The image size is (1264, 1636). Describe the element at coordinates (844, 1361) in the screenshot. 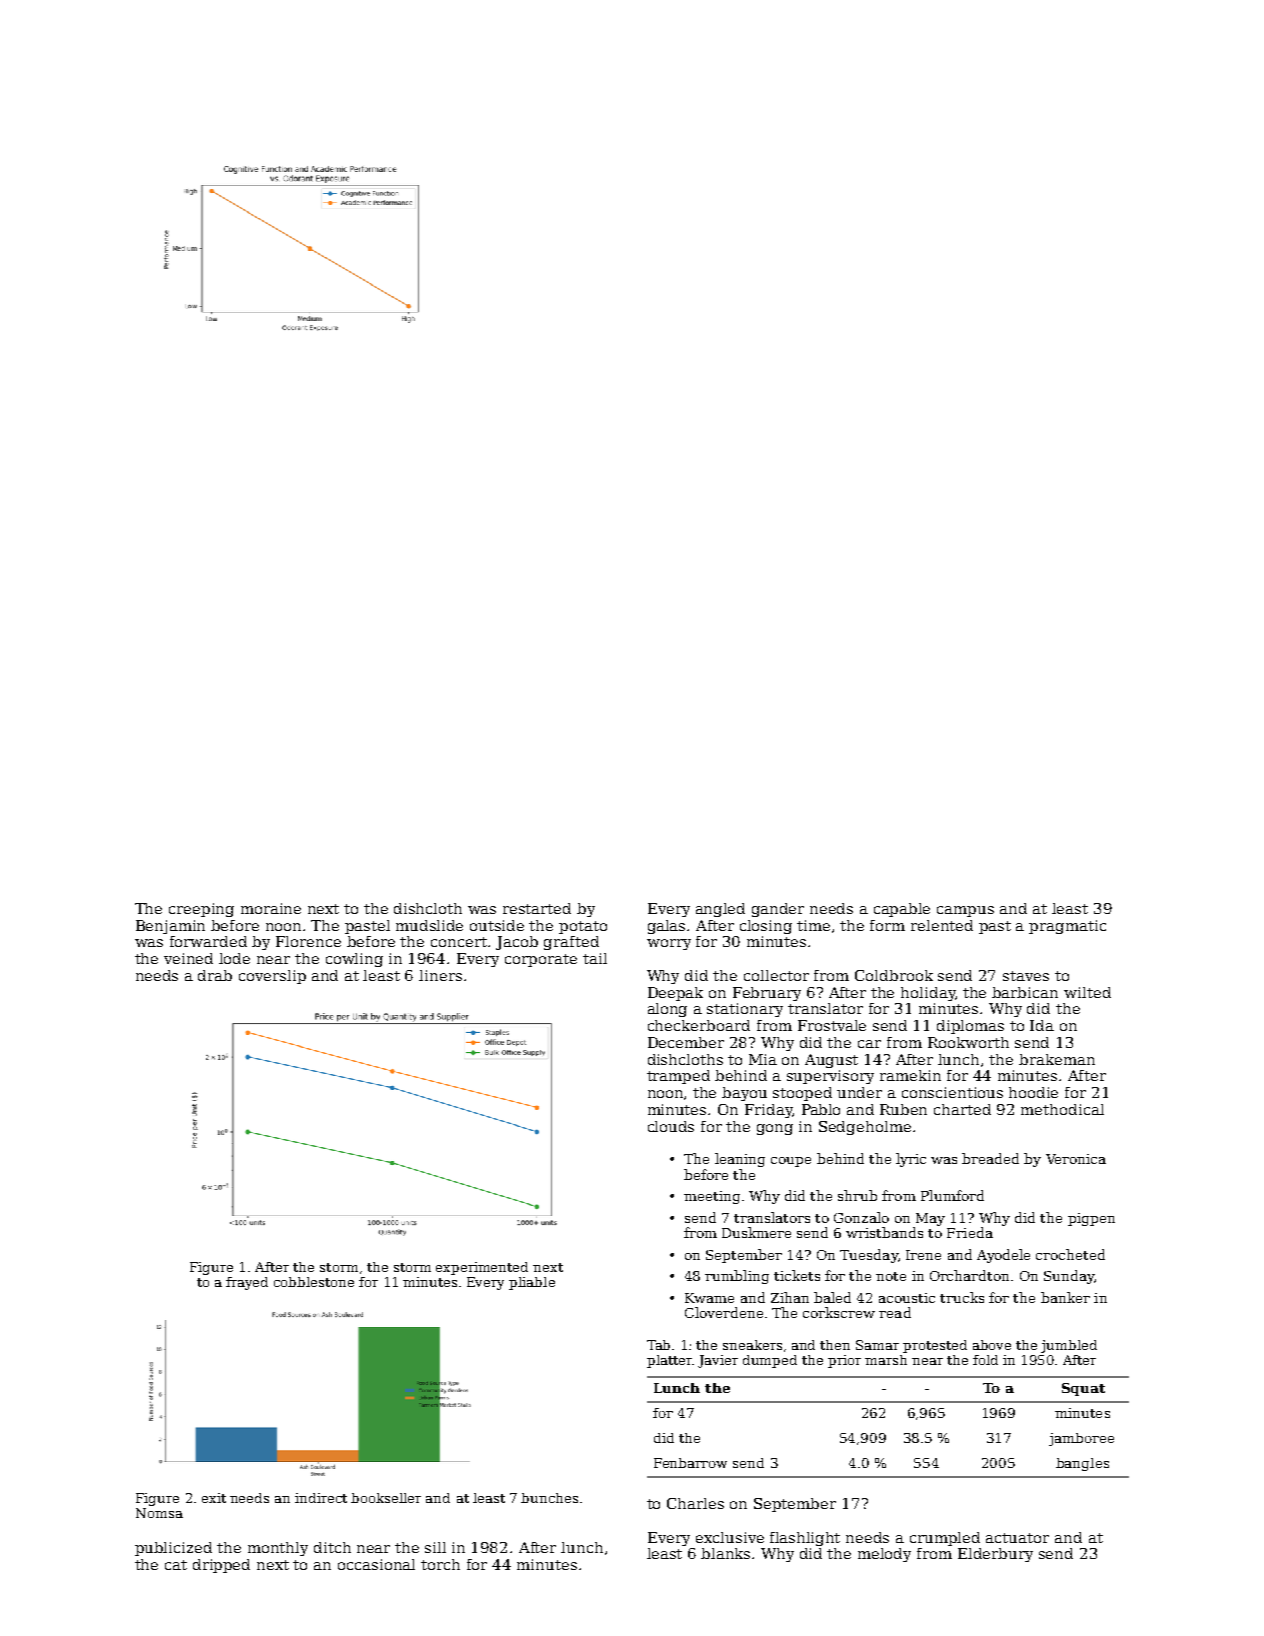

I see `prior` at that location.
